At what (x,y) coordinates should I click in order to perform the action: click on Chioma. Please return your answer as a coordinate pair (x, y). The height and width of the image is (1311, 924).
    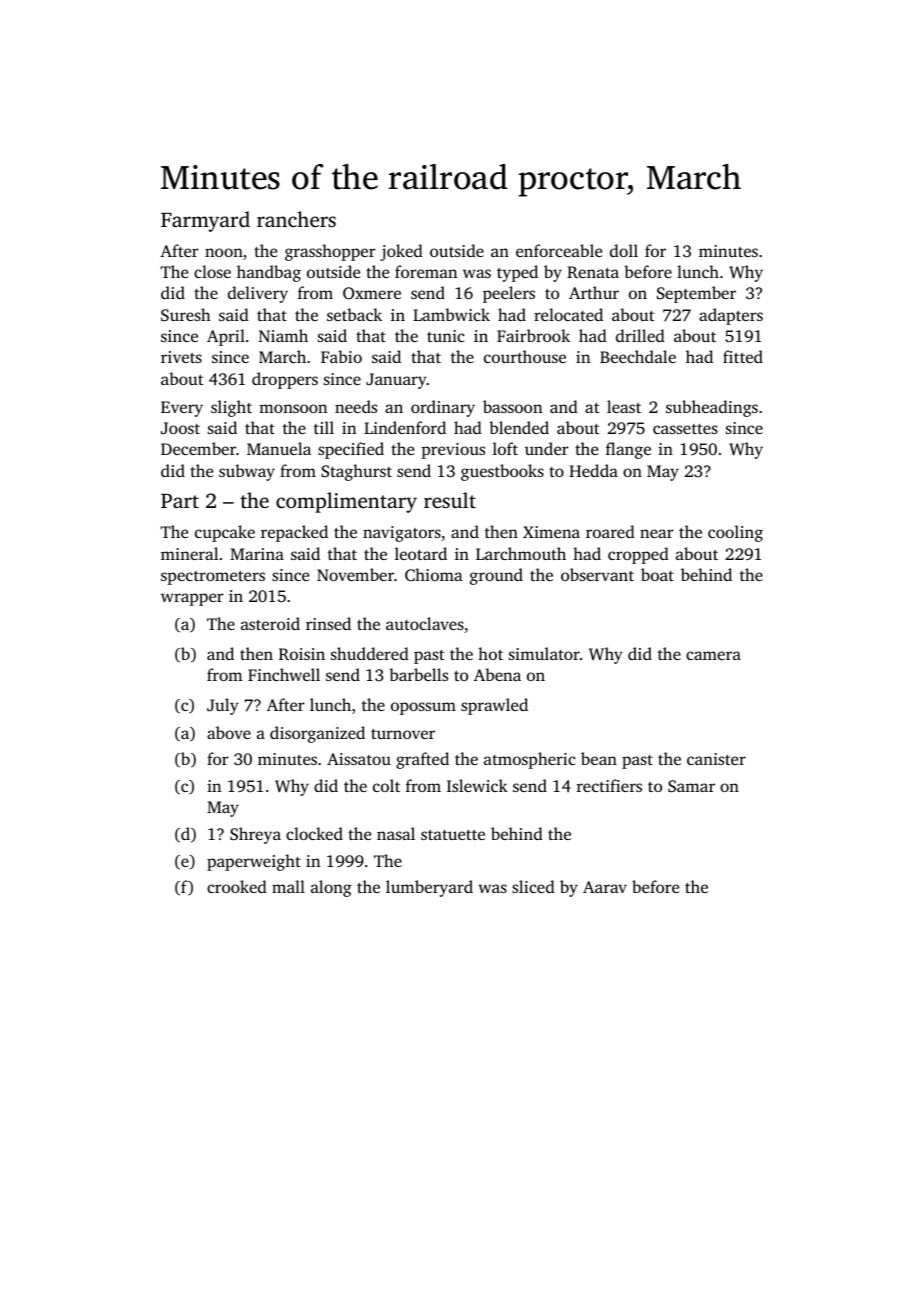
    Looking at the image, I should click on (434, 574).
